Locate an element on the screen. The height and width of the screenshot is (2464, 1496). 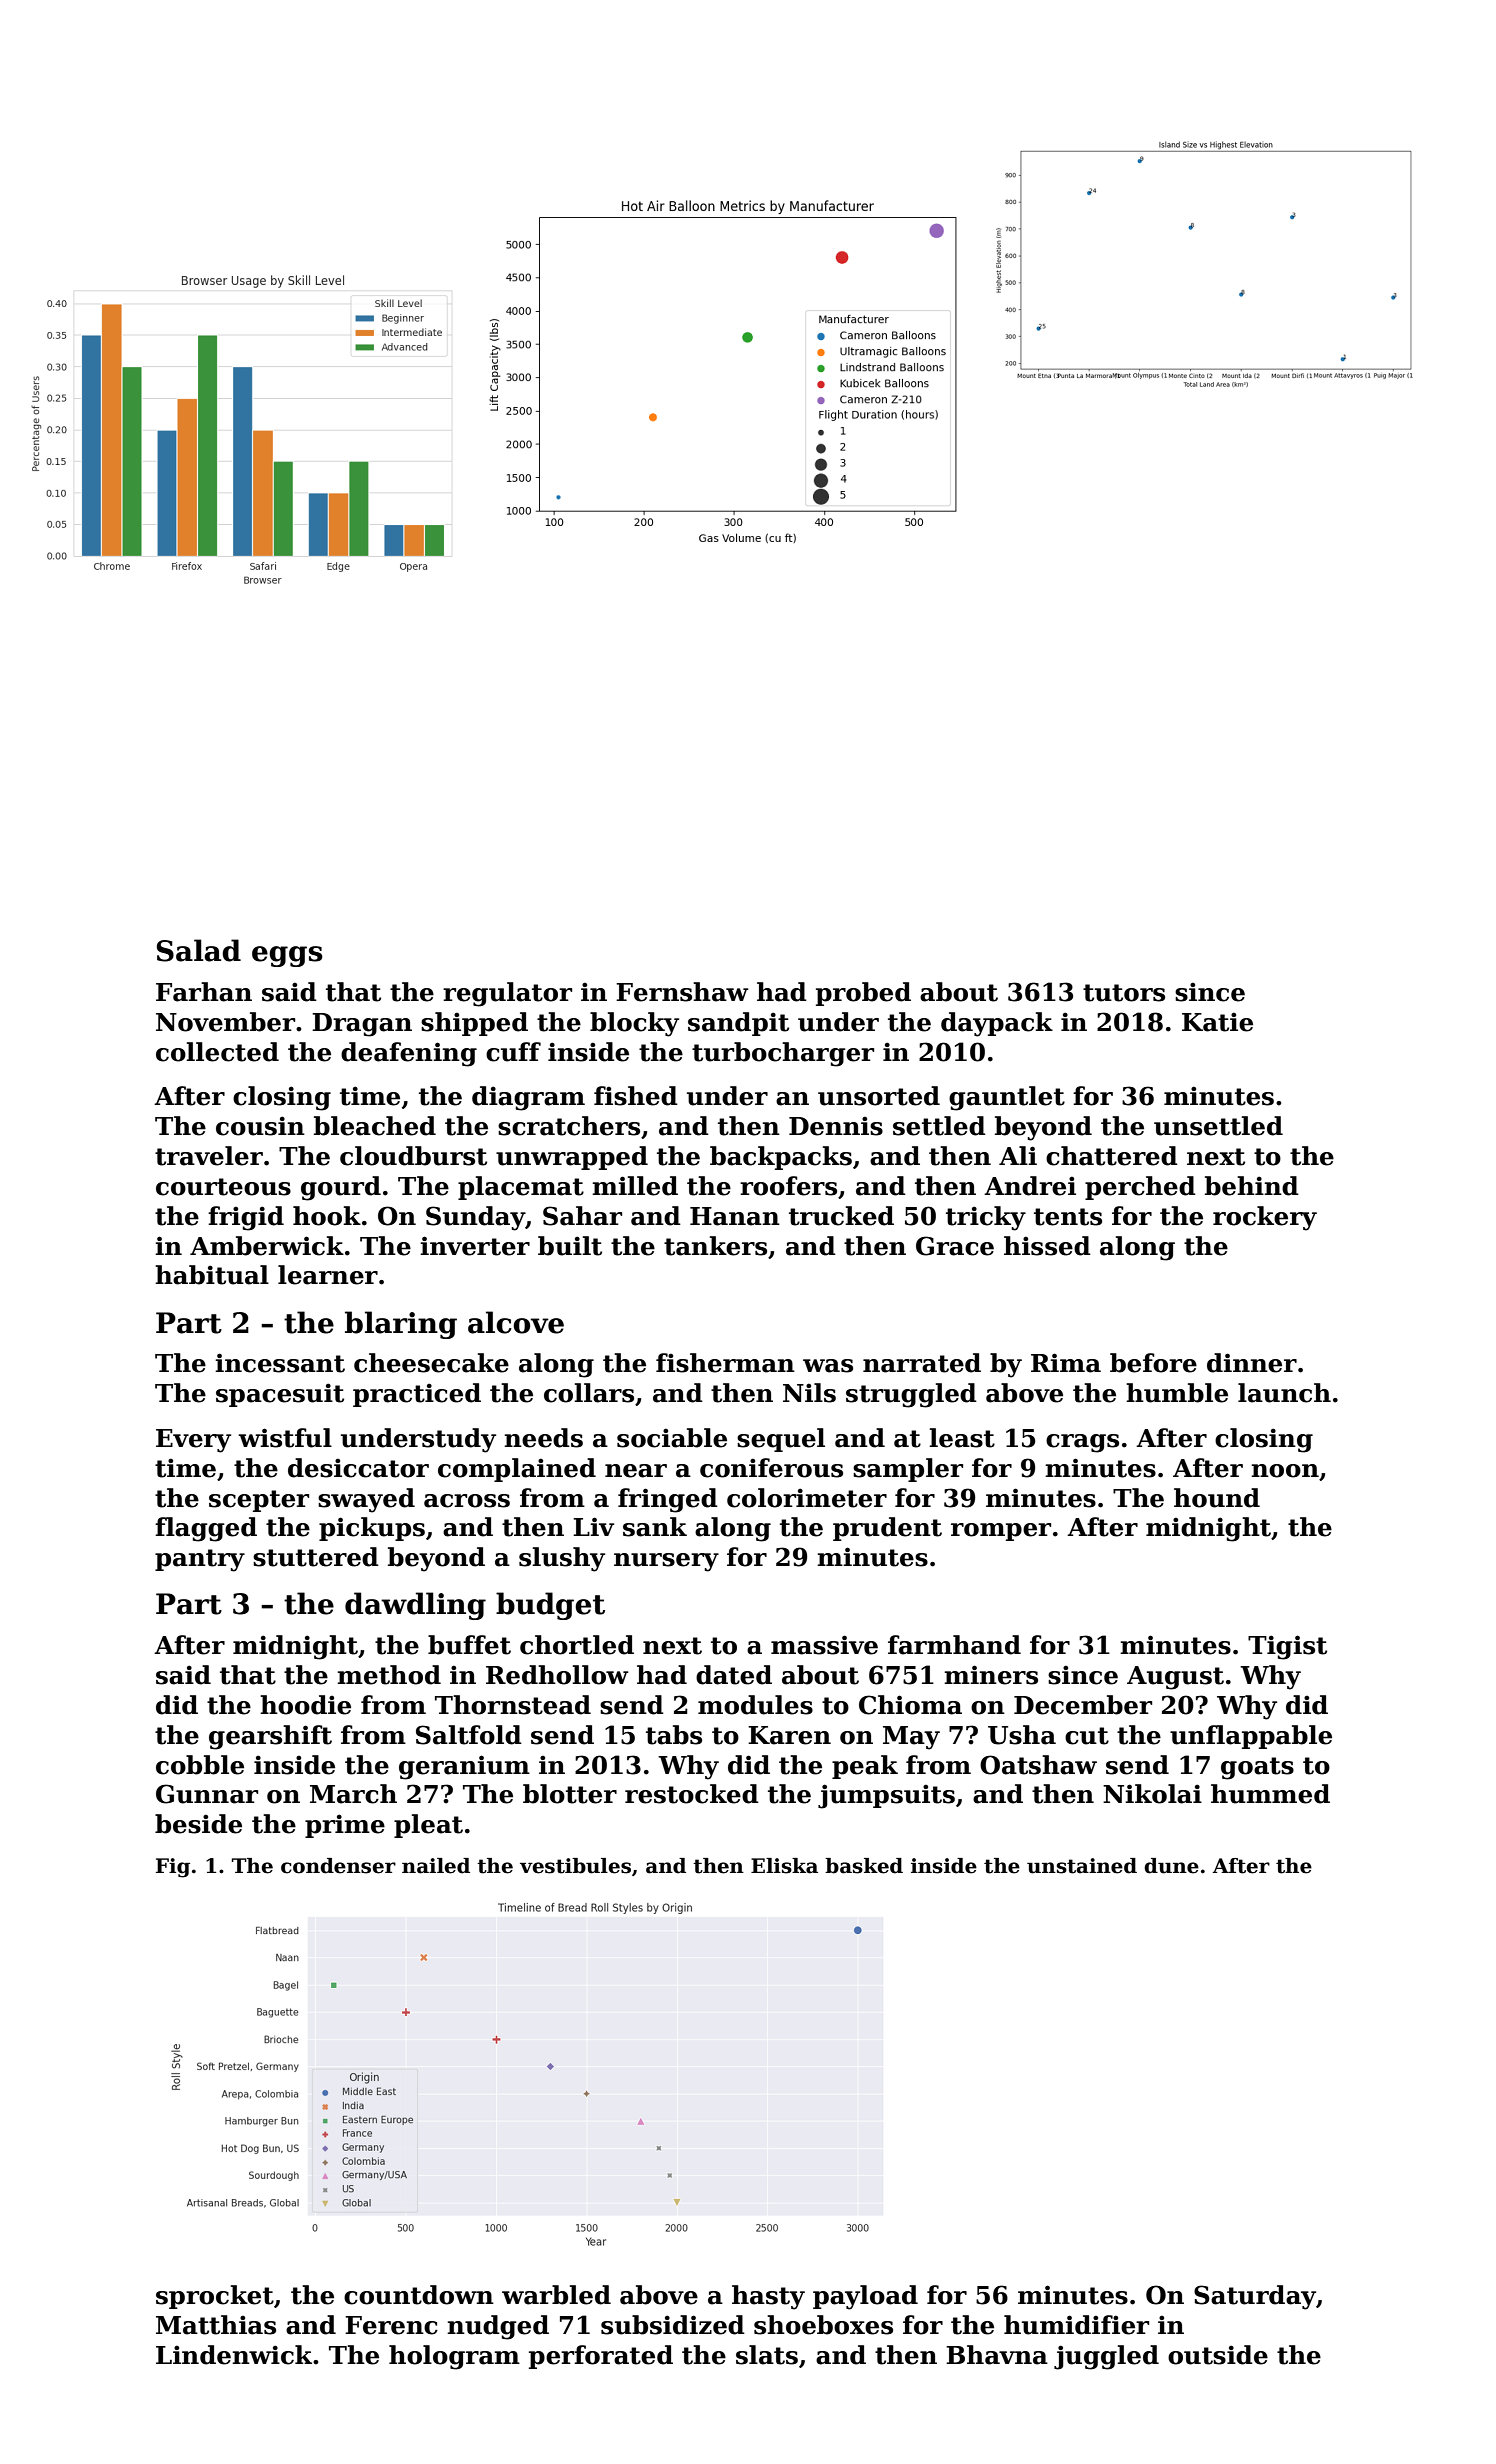
courteous is located at coordinates (223, 1187).
